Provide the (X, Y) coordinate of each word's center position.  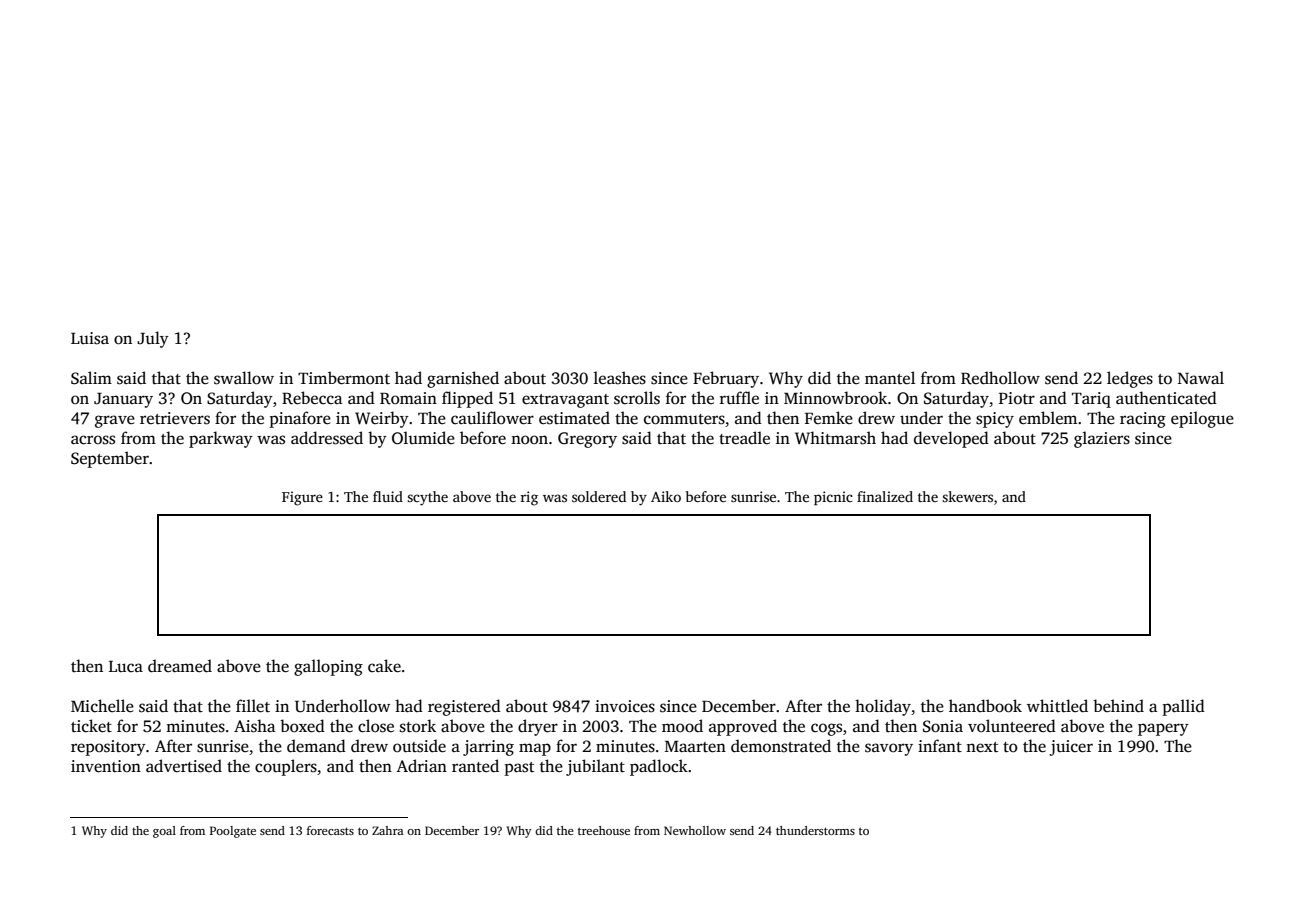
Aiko (666, 496)
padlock (659, 767)
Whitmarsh (835, 438)
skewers (967, 496)
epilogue (1202, 419)
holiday (883, 707)
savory (889, 749)
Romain (408, 398)
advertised (184, 766)
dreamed (180, 666)
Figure (302, 498)
